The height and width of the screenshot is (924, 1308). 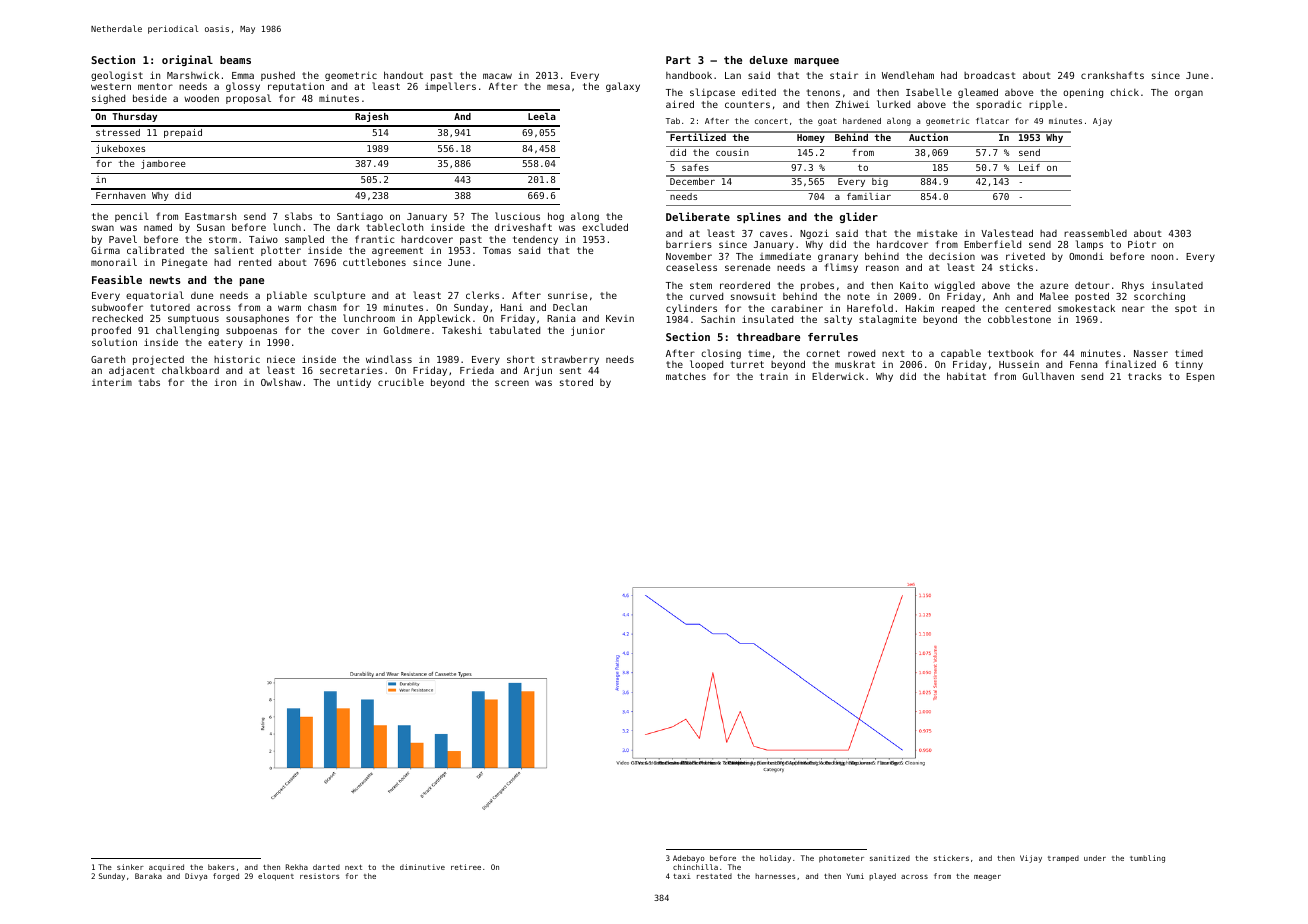 I want to click on untidy, so click(x=354, y=383).
